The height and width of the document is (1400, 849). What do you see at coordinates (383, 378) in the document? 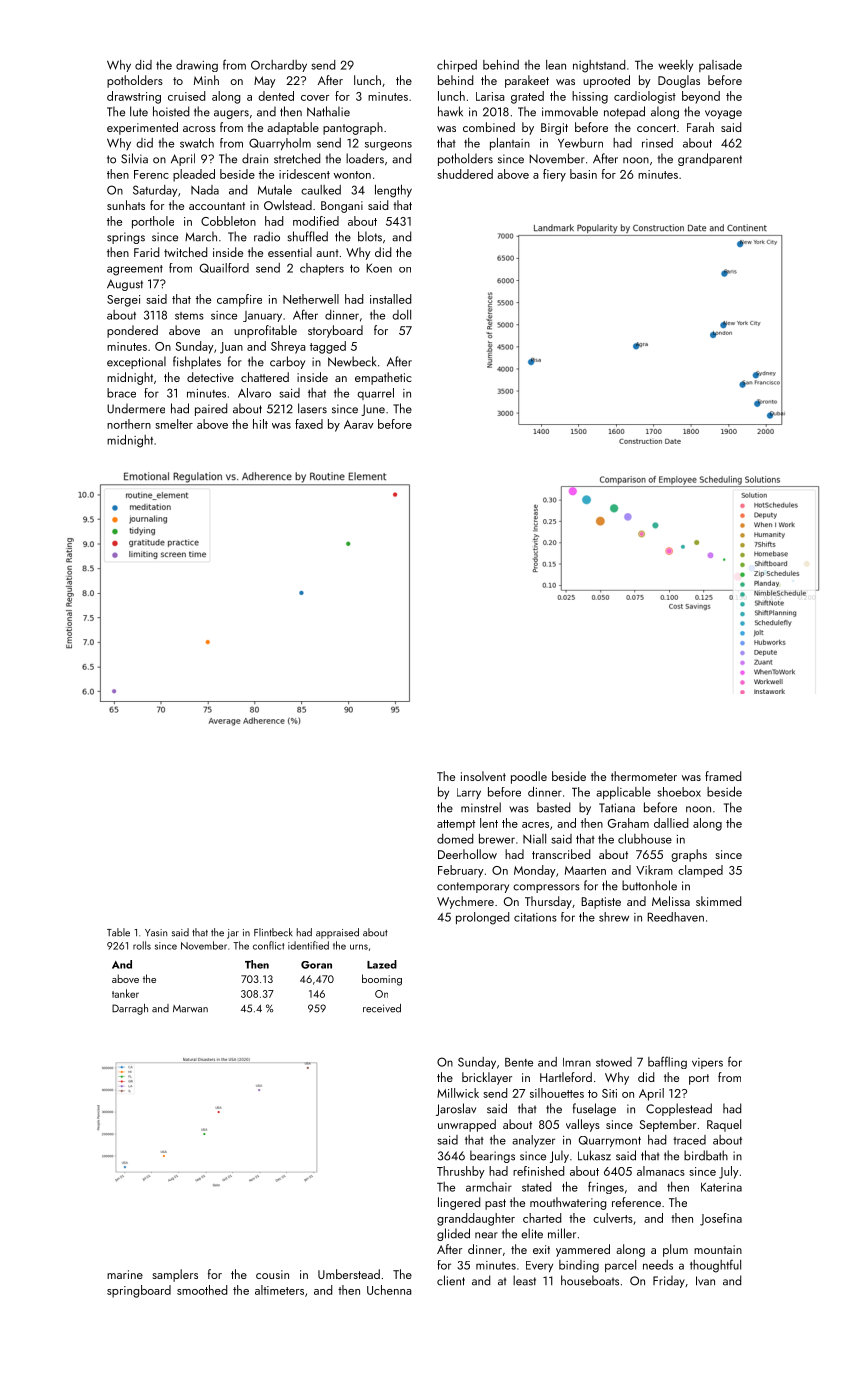
I see `empathetic` at bounding box center [383, 378].
